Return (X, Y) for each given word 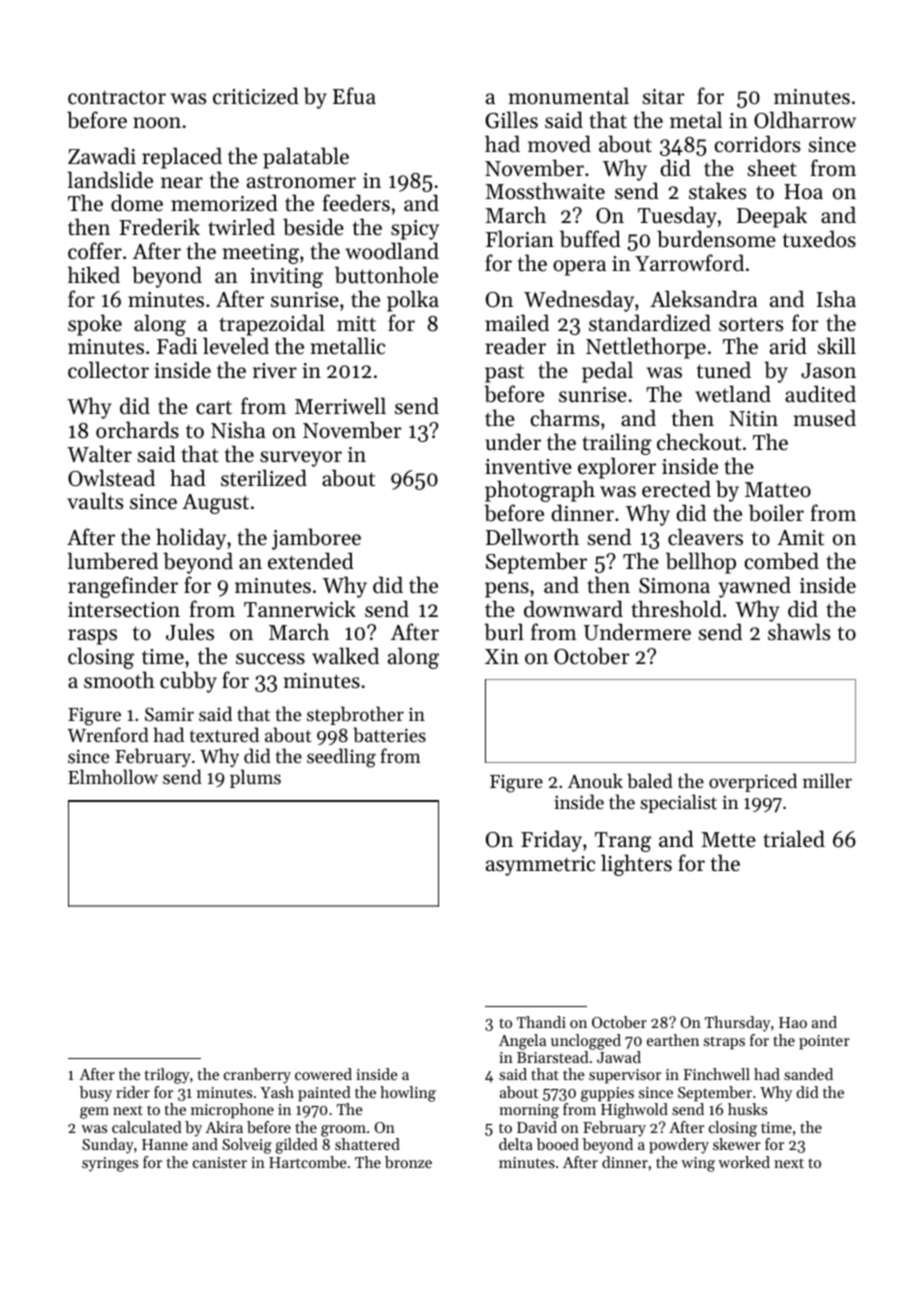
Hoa (803, 192)
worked (744, 1162)
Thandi (541, 1022)
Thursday (737, 1024)
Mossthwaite (545, 191)
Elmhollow (113, 776)
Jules (190, 632)
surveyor (301, 459)
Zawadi (102, 156)
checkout (699, 442)
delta (516, 1144)
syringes (110, 1164)
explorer (617, 468)
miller (827, 780)
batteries (389, 734)
